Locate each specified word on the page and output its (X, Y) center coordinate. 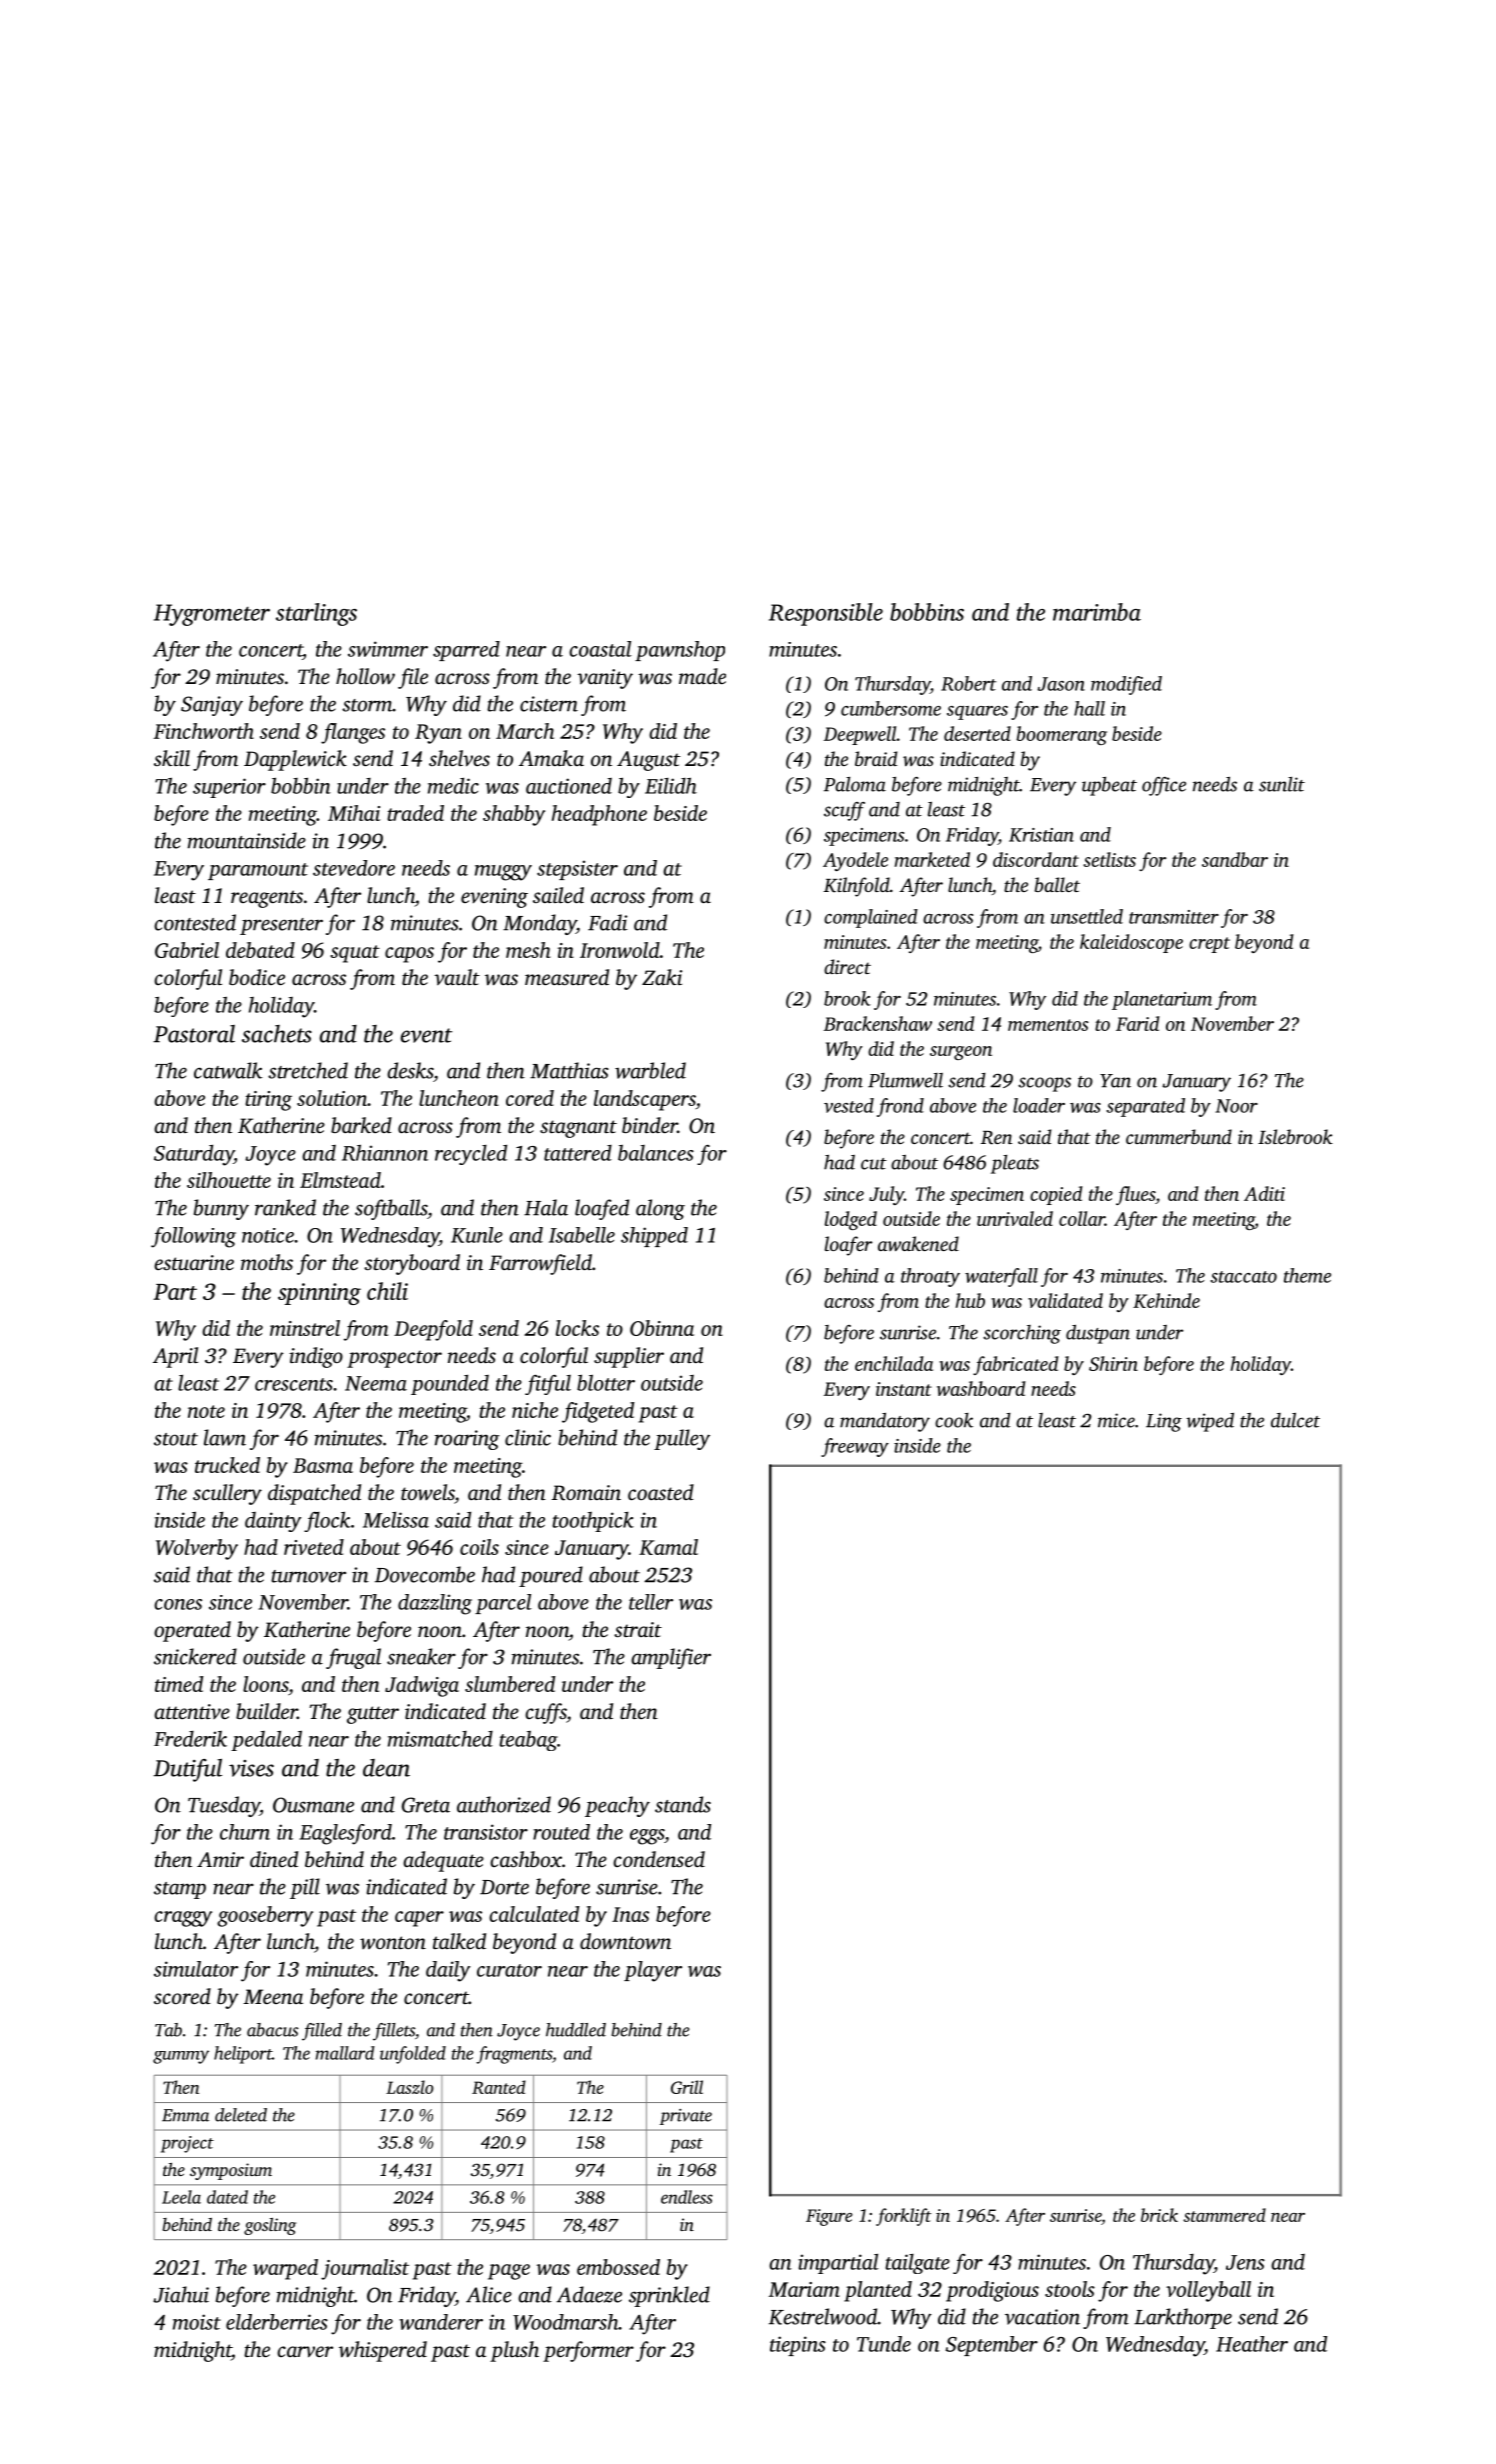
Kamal (668, 1547)
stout (176, 1439)
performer (588, 2351)
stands (683, 1804)
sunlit (1282, 784)
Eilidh (671, 785)
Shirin (1113, 1363)
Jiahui (181, 2294)
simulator (196, 1969)
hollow (365, 676)
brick (1159, 2215)
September (992, 2346)
